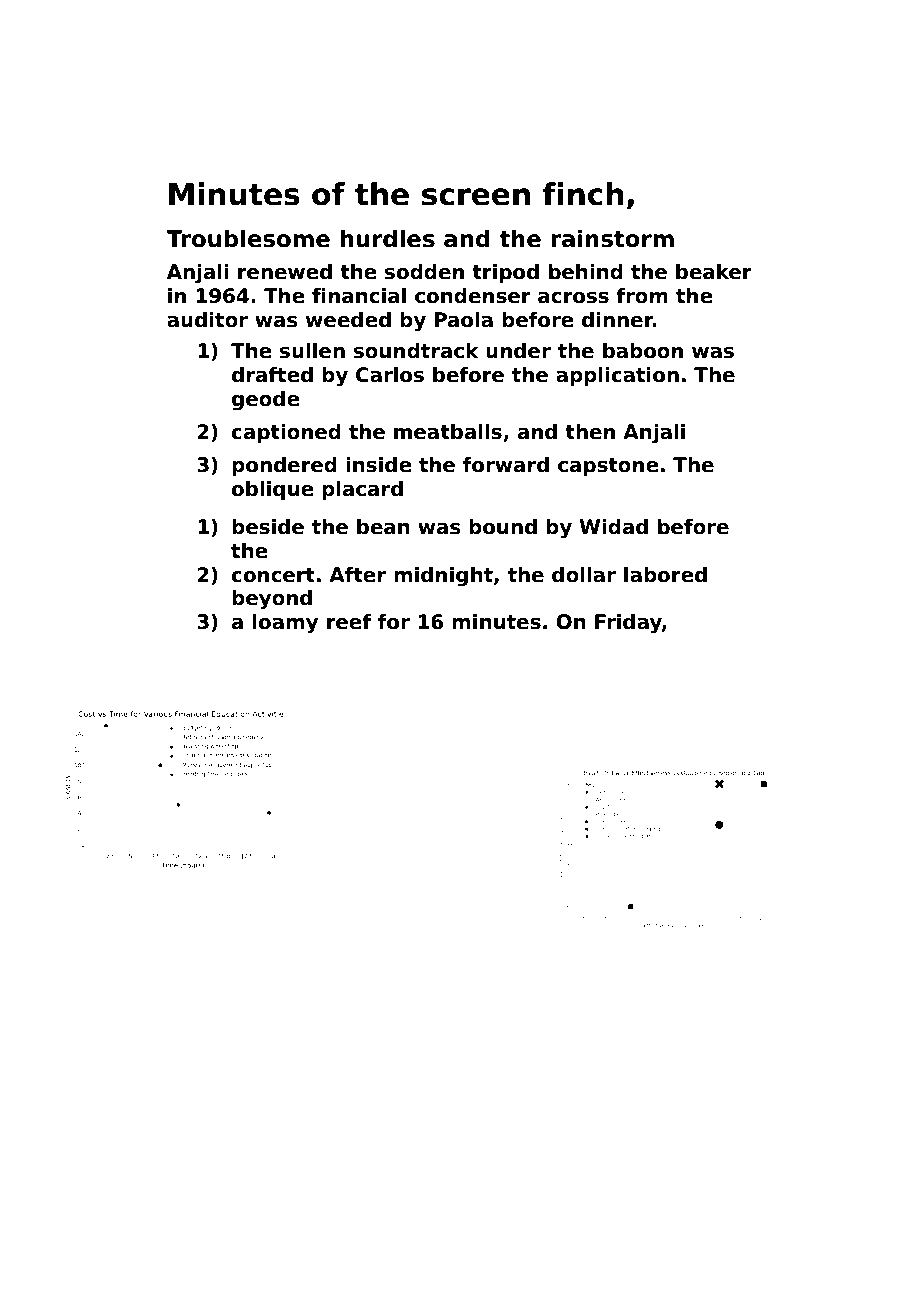 The image size is (924, 1311). I want to click on renewed, so click(285, 272).
